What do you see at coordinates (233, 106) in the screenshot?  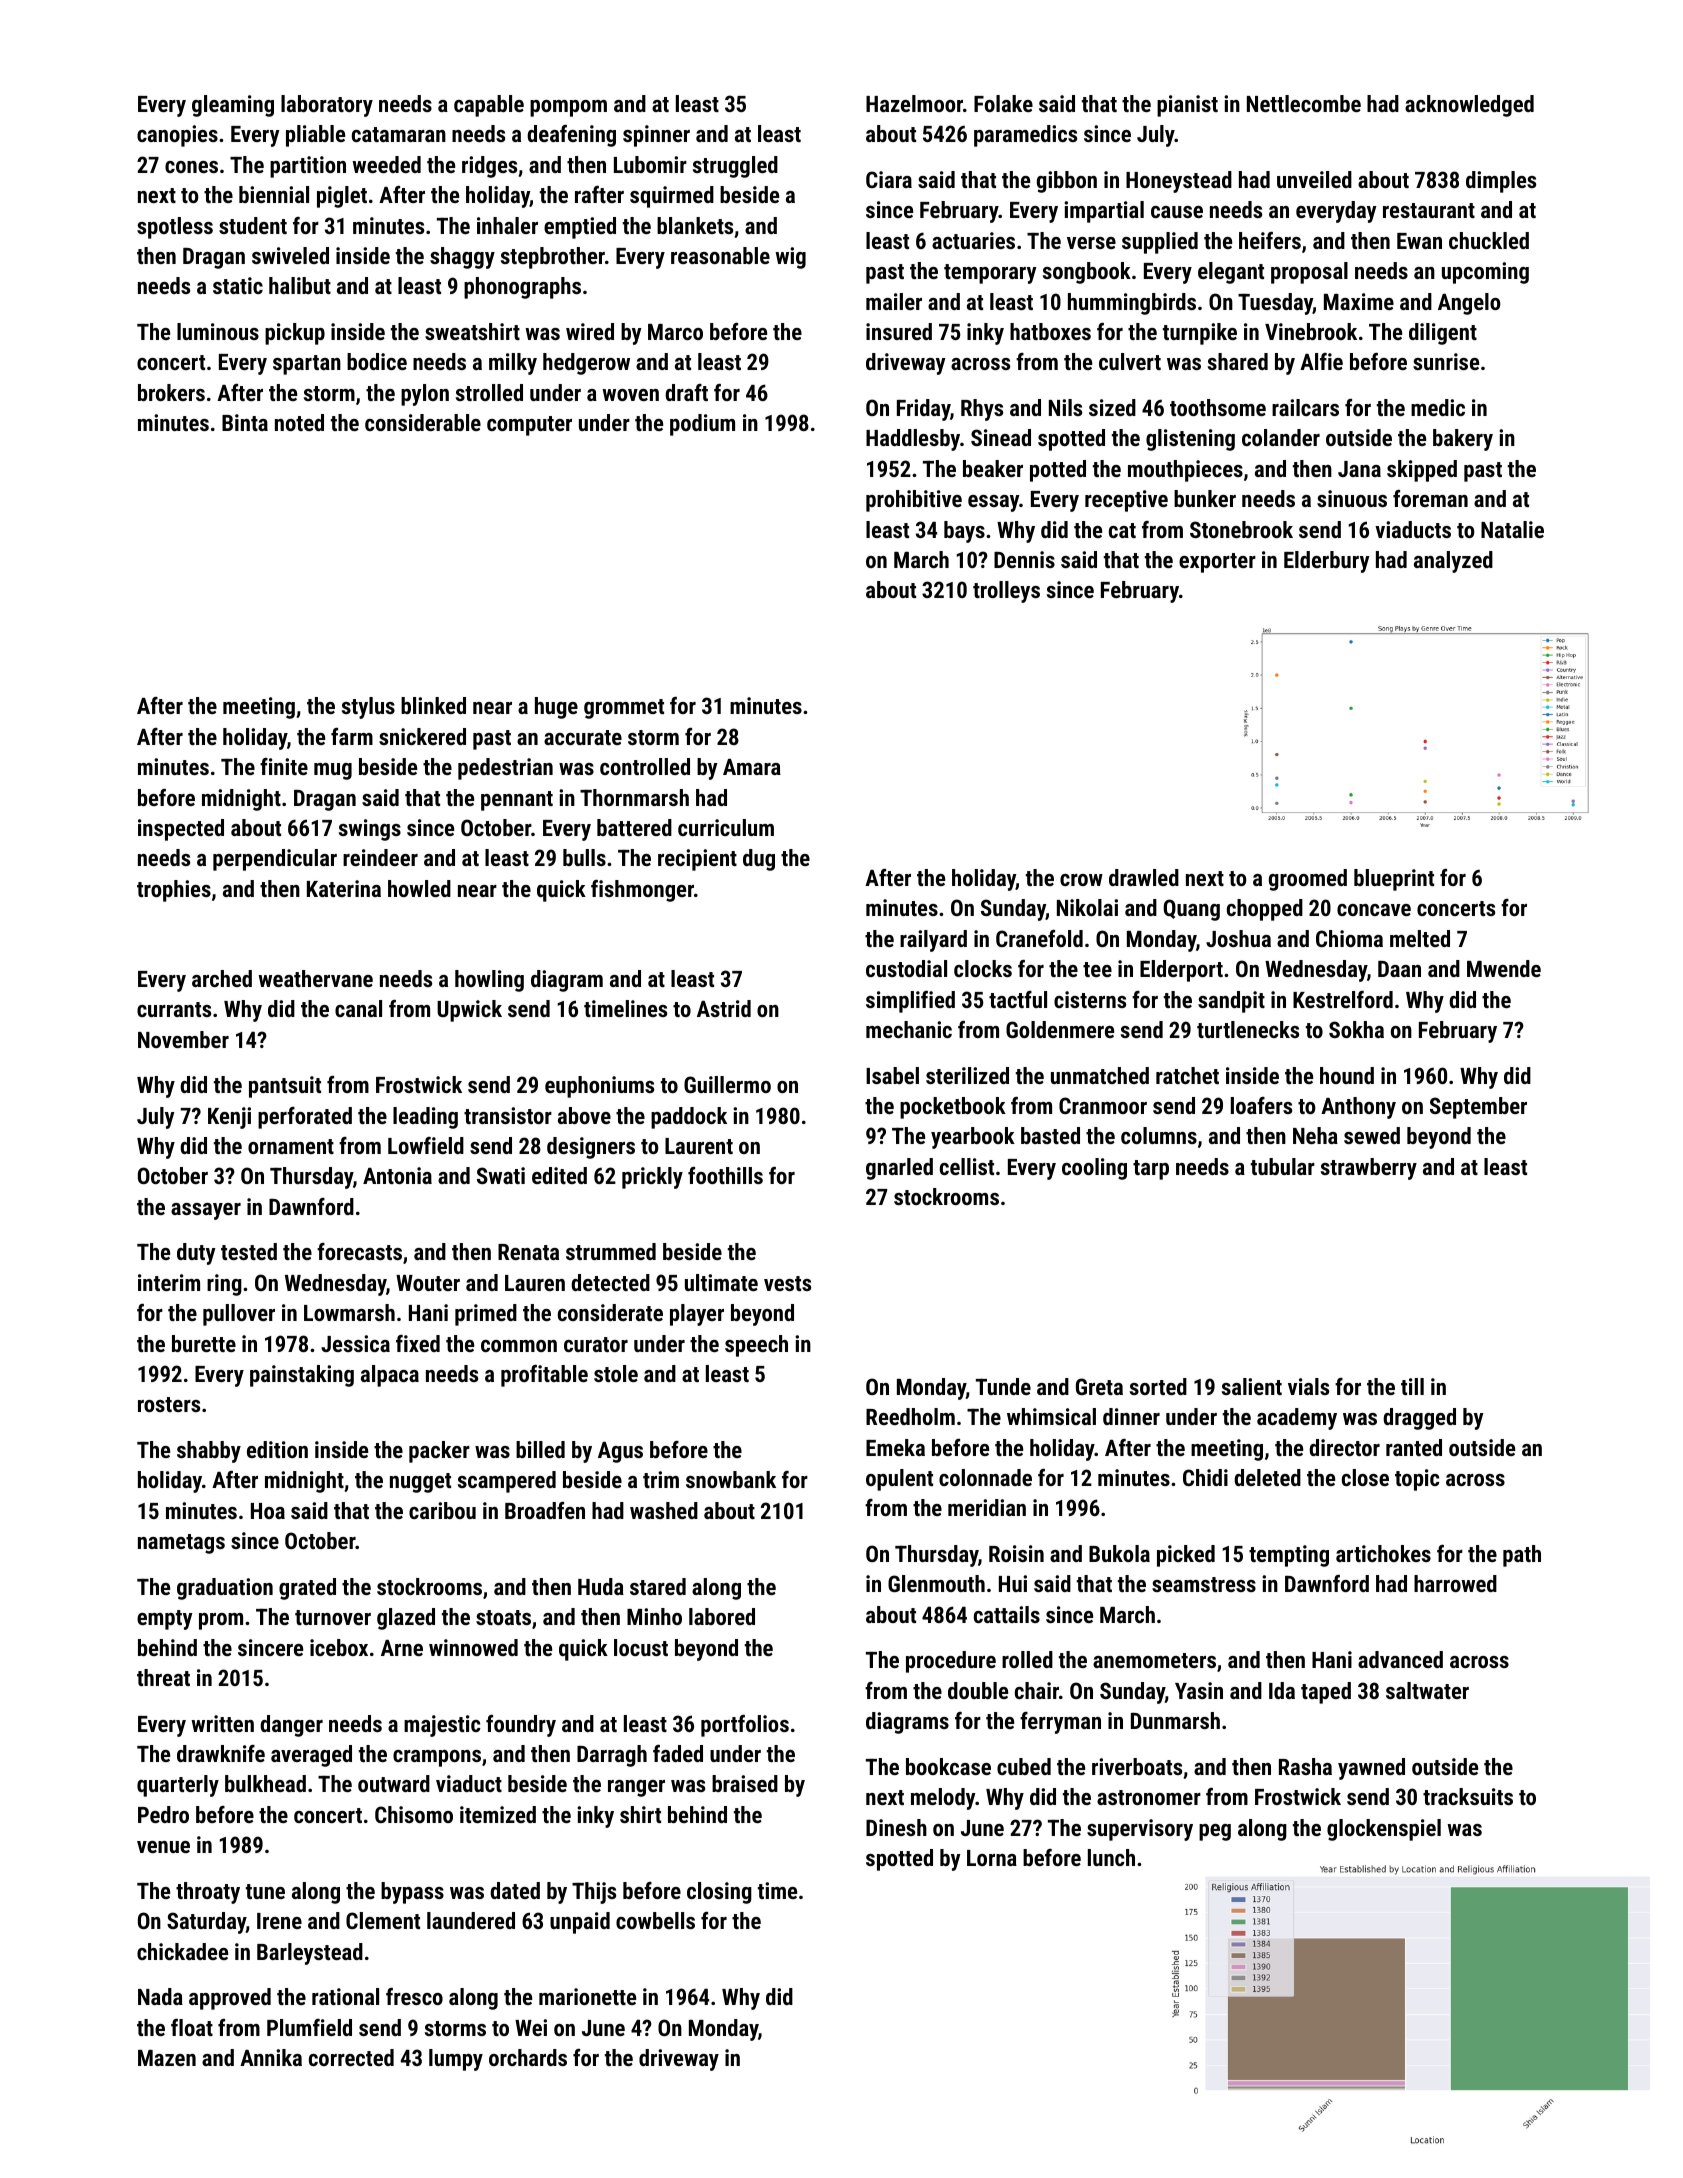 I see `gleaming` at bounding box center [233, 106].
